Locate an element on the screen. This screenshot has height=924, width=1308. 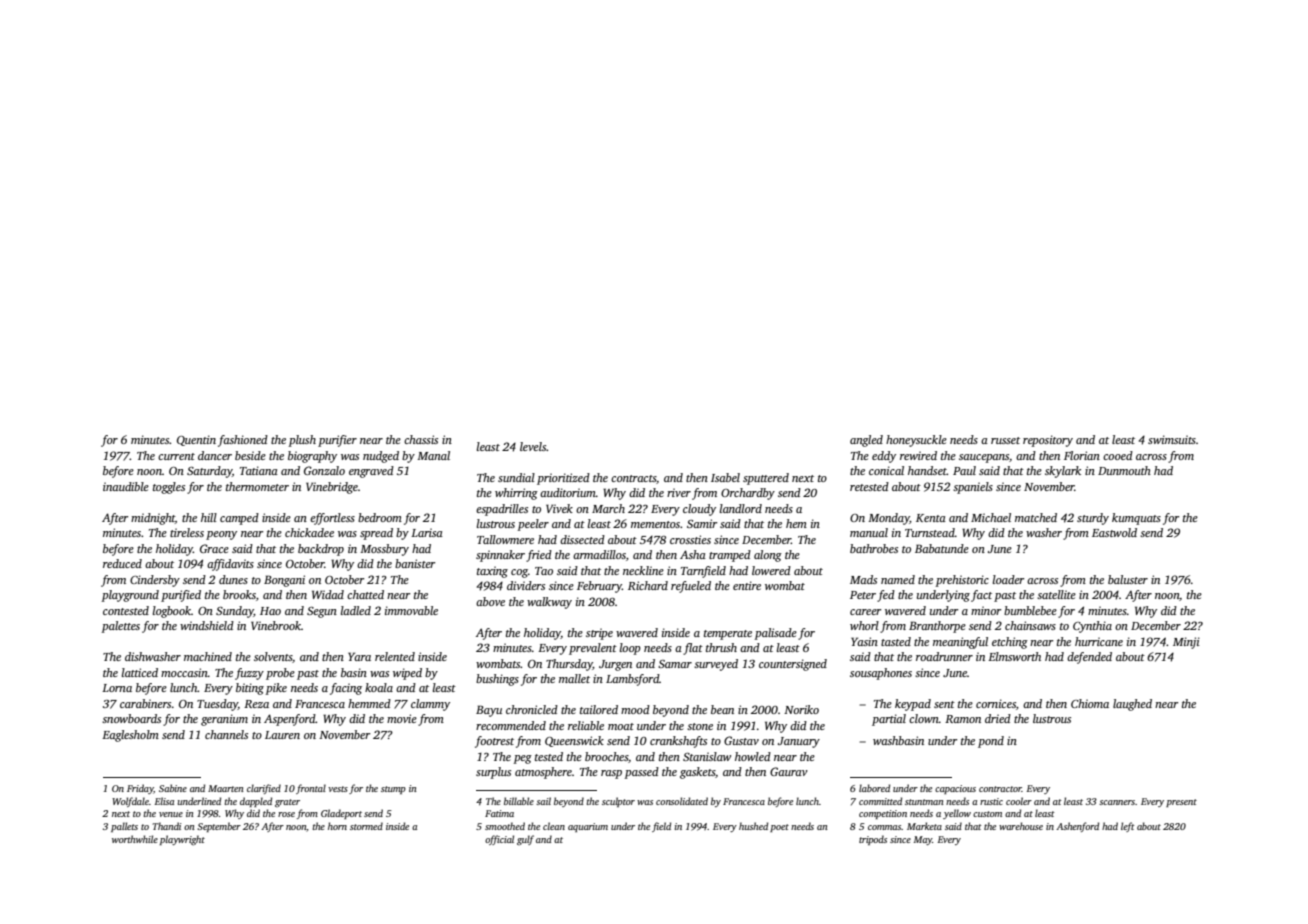
mementos is located at coordinates (655, 524).
